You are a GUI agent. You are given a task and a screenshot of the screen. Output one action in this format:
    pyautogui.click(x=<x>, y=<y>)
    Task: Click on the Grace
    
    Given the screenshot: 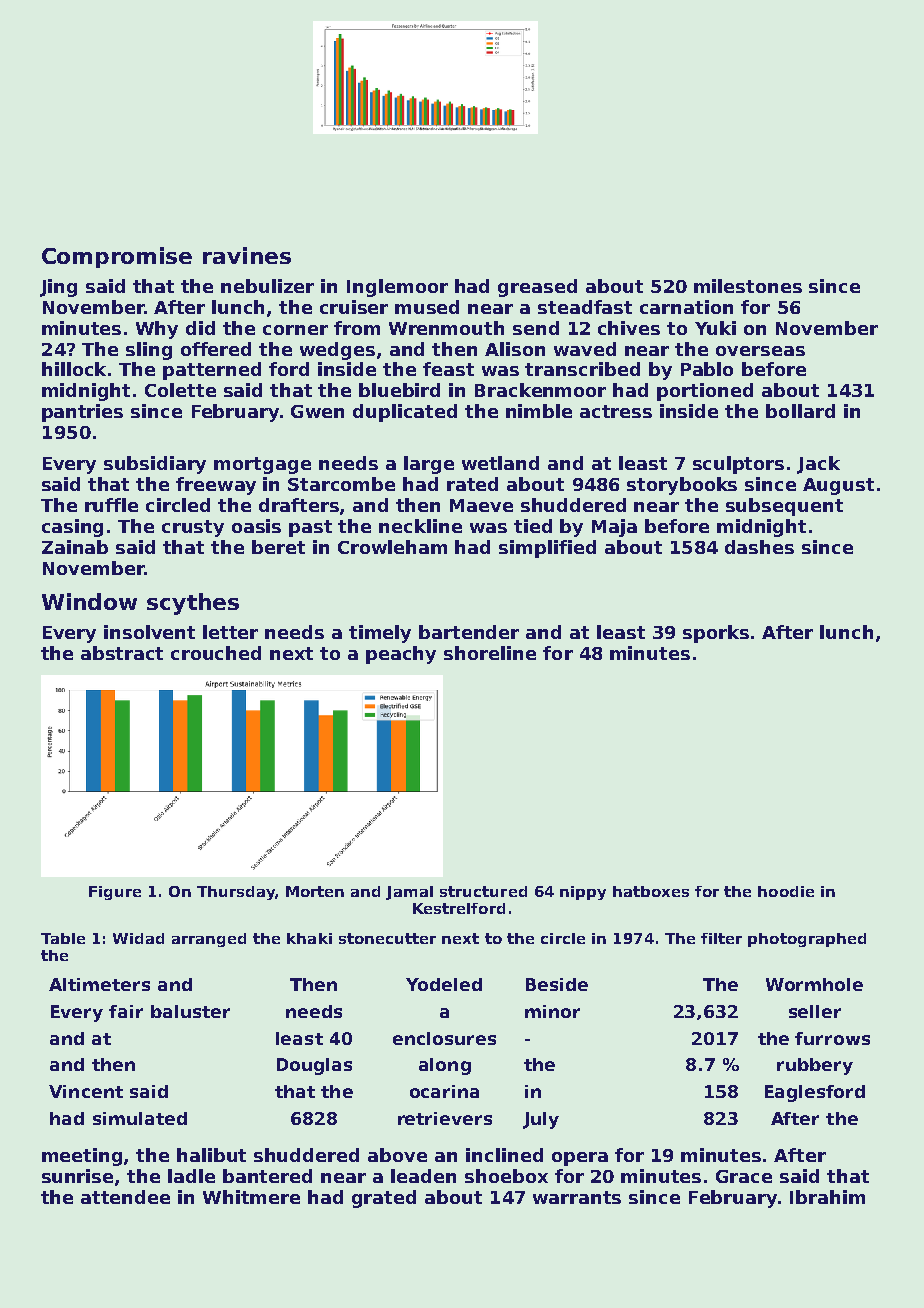 What is the action you would take?
    pyautogui.click(x=744, y=1176)
